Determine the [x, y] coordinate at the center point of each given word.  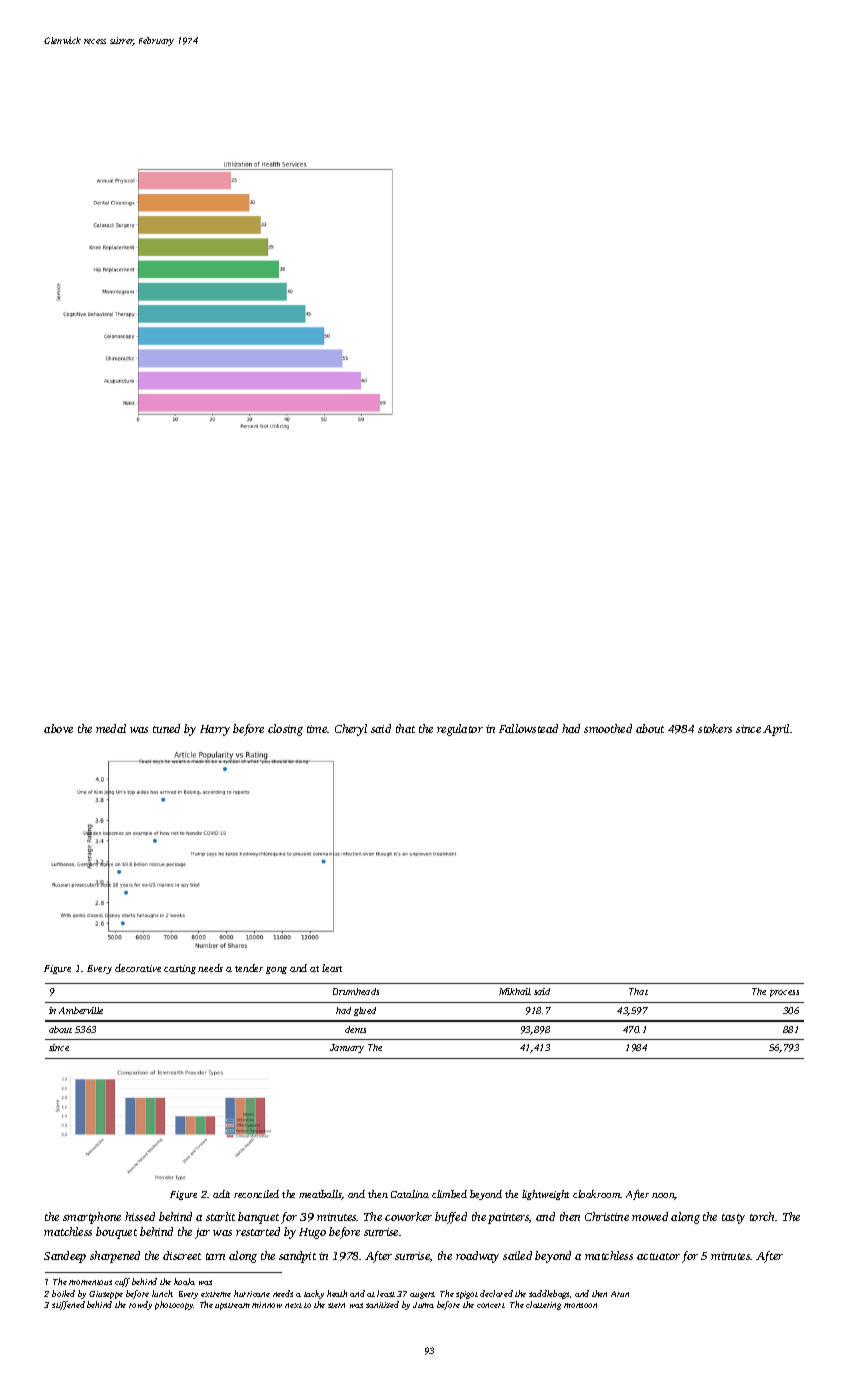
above [58, 728]
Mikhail [515, 991]
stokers [715, 728]
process [784, 993]
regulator [460, 730]
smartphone [92, 1218]
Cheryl [351, 730]
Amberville [81, 1010]
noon [663, 1196]
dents [355, 1029]
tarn [215, 1256]
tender [249, 968]
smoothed [608, 728]
